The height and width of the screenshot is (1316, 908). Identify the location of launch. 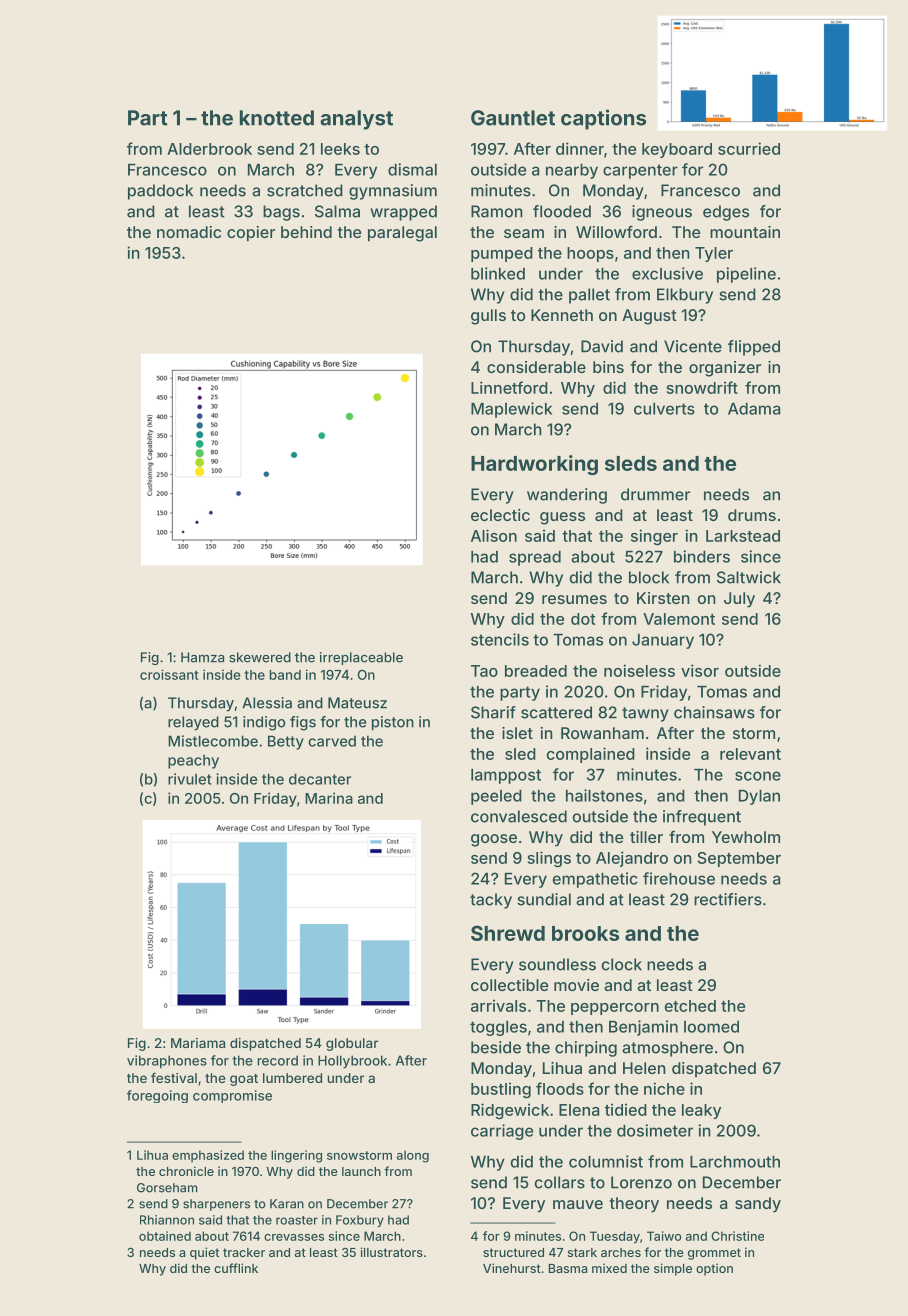
(361, 1171).
